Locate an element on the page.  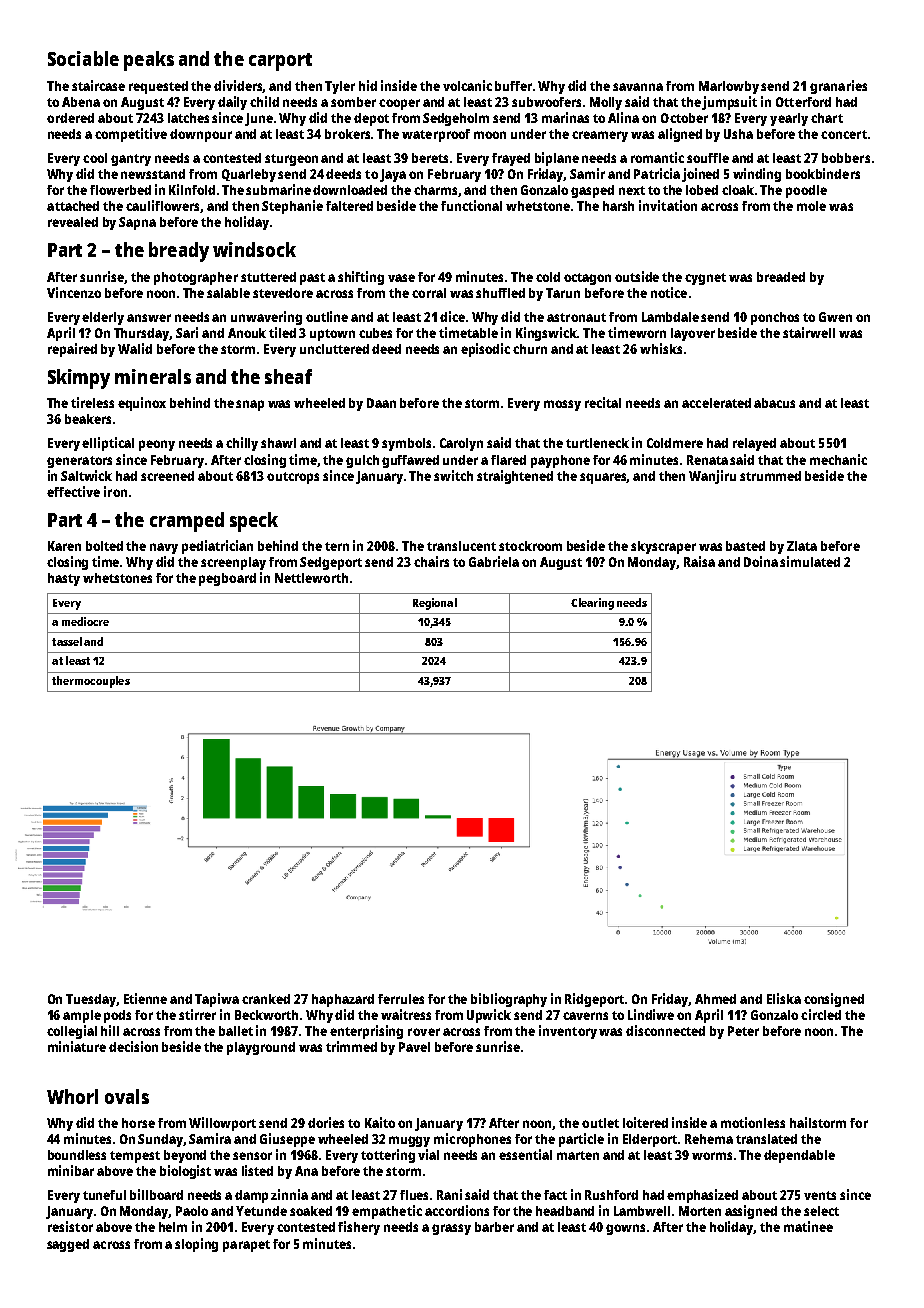
boundless is located at coordinates (77, 1155).
